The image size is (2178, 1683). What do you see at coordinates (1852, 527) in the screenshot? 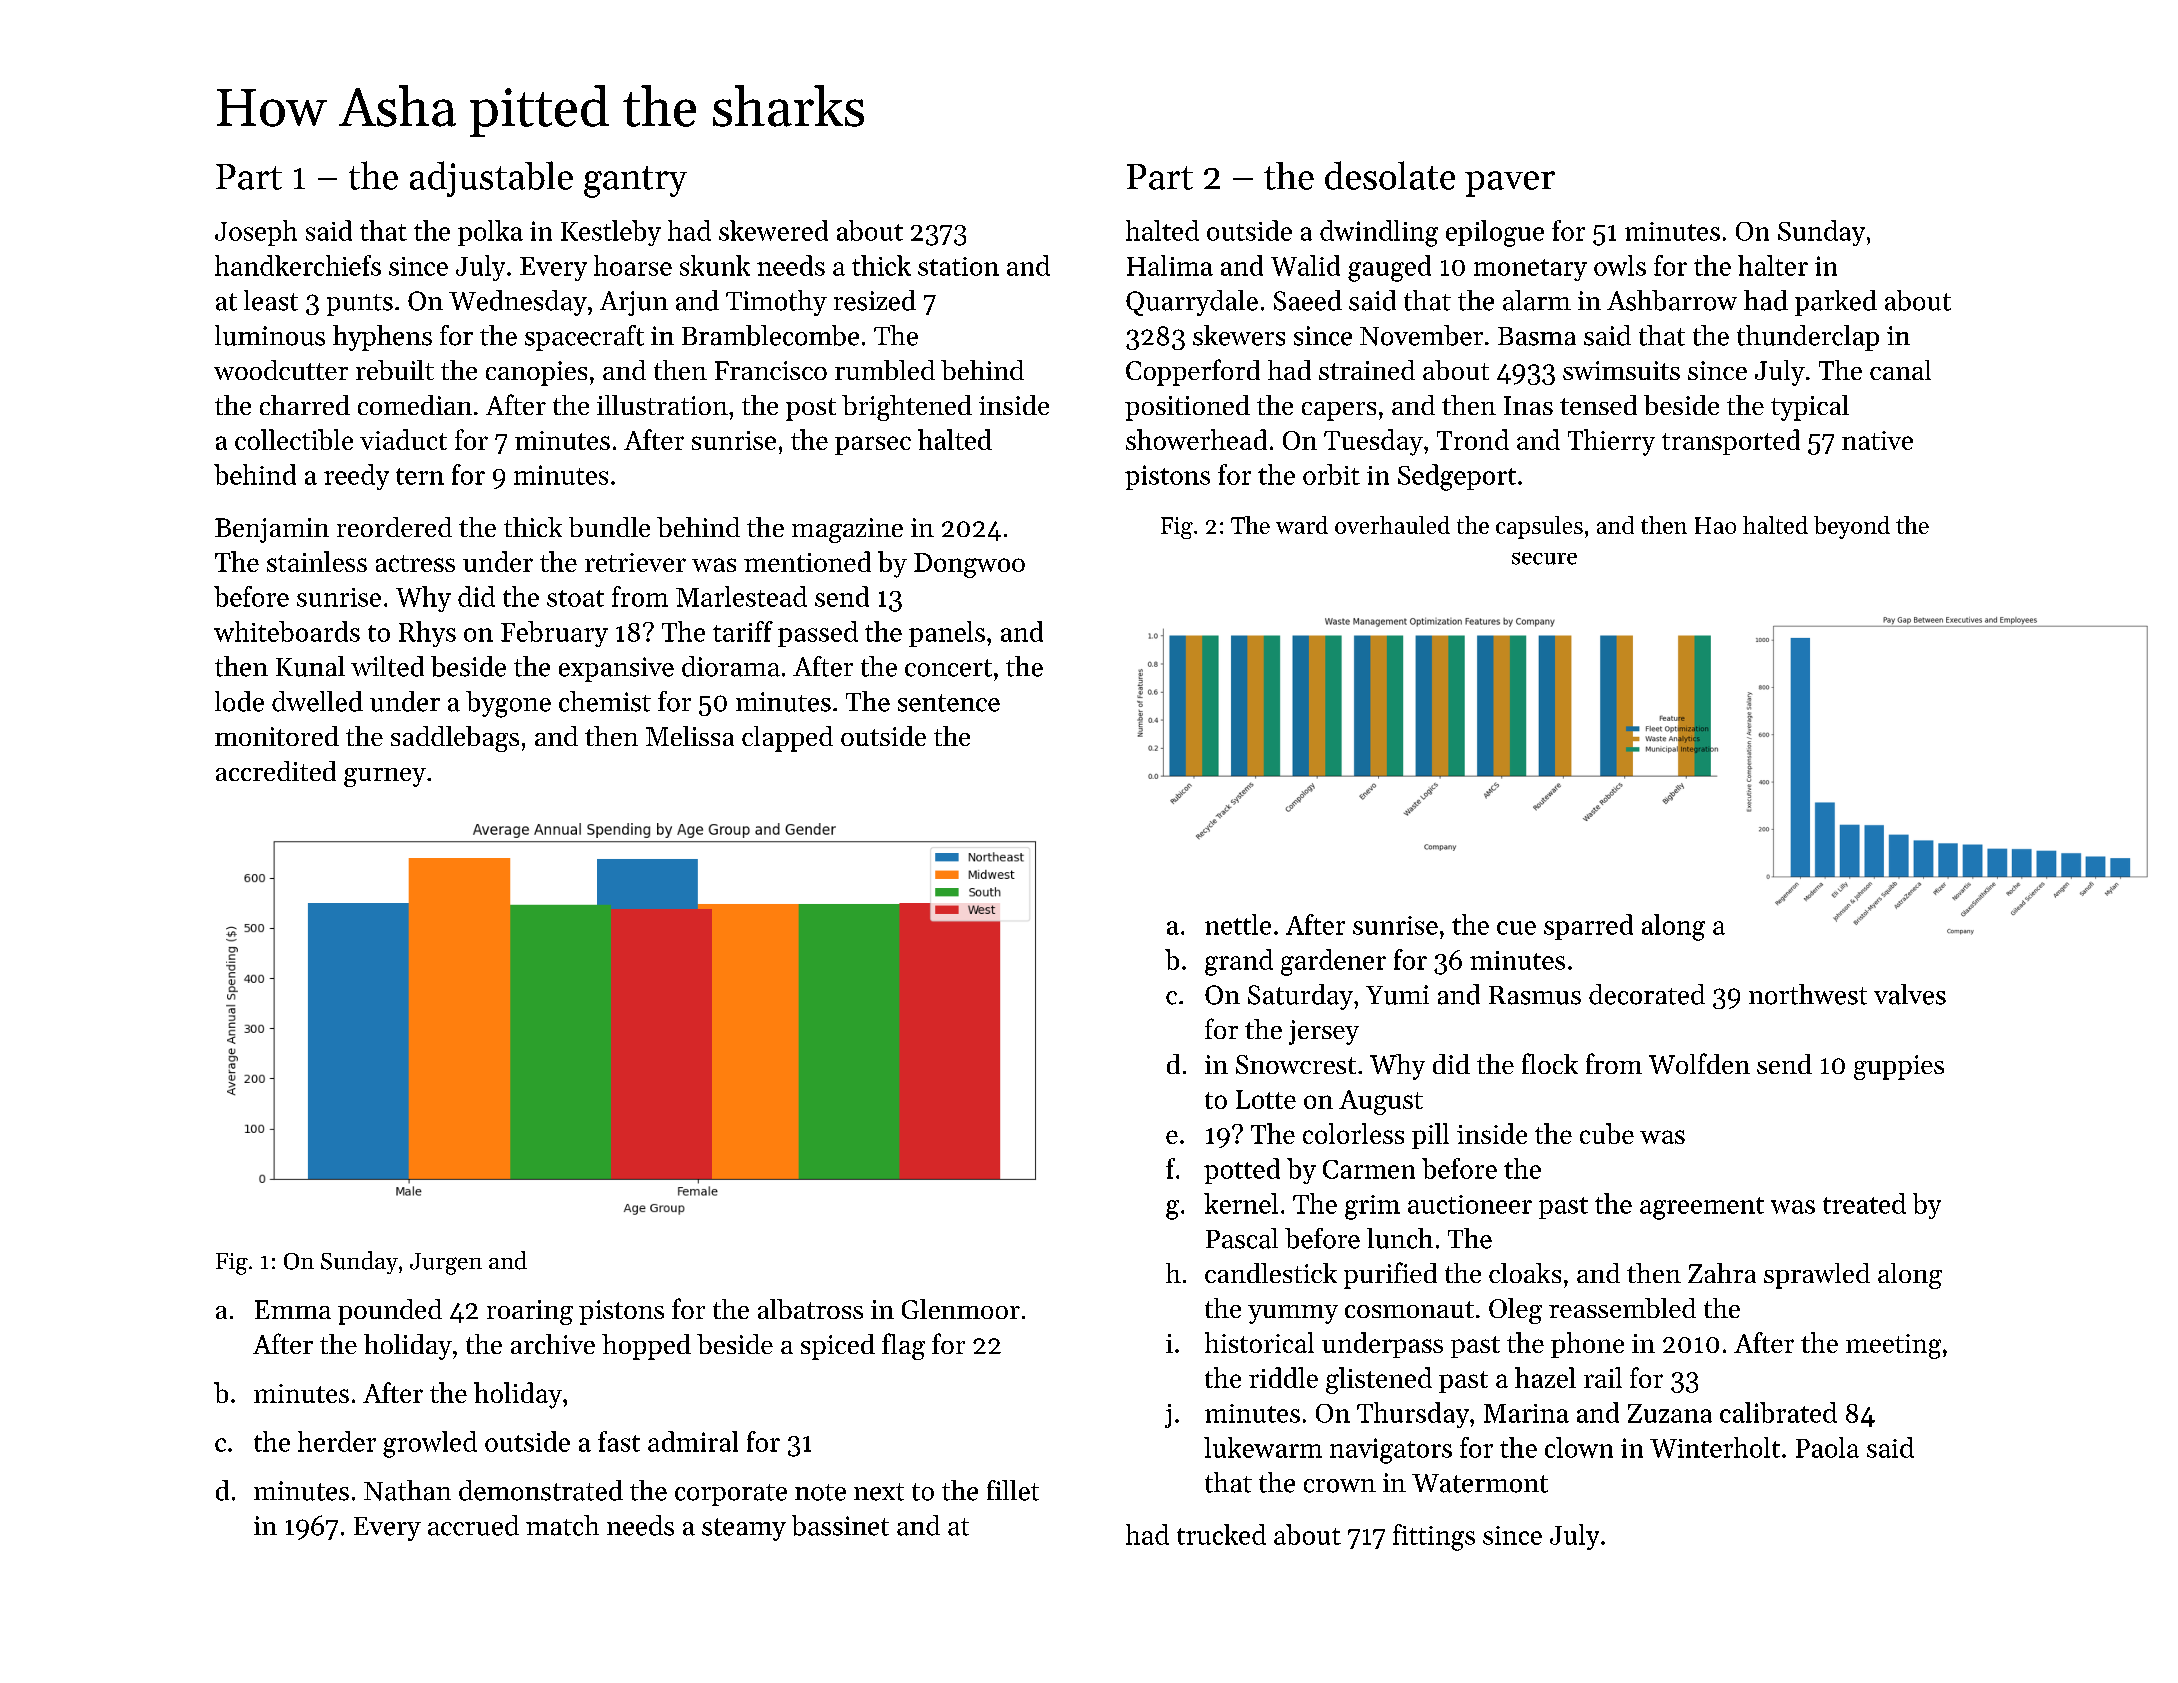
I see `beyond` at bounding box center [1852, 527].
